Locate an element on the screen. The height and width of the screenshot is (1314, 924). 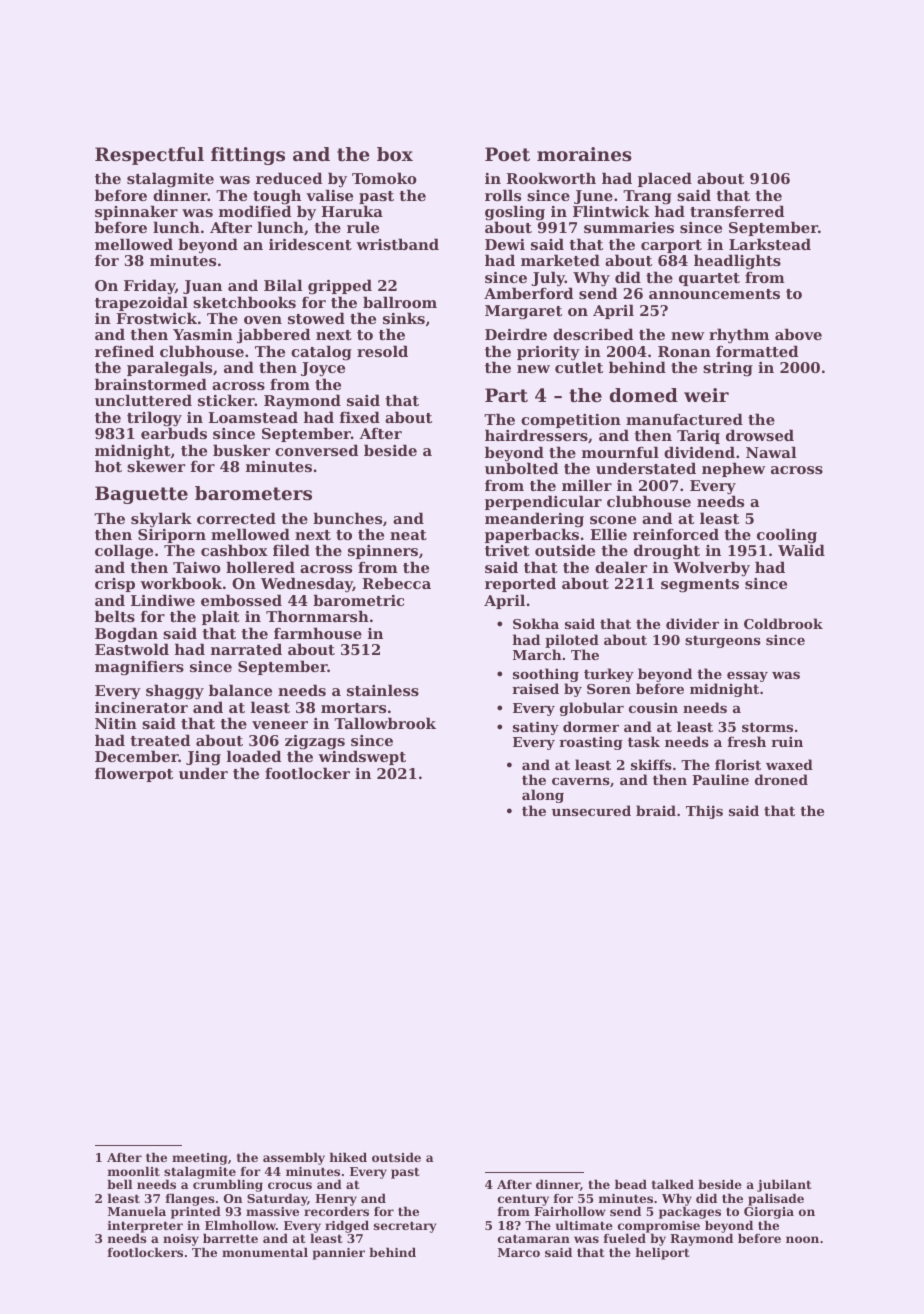
Jing is located at coordinates (203, 758).
